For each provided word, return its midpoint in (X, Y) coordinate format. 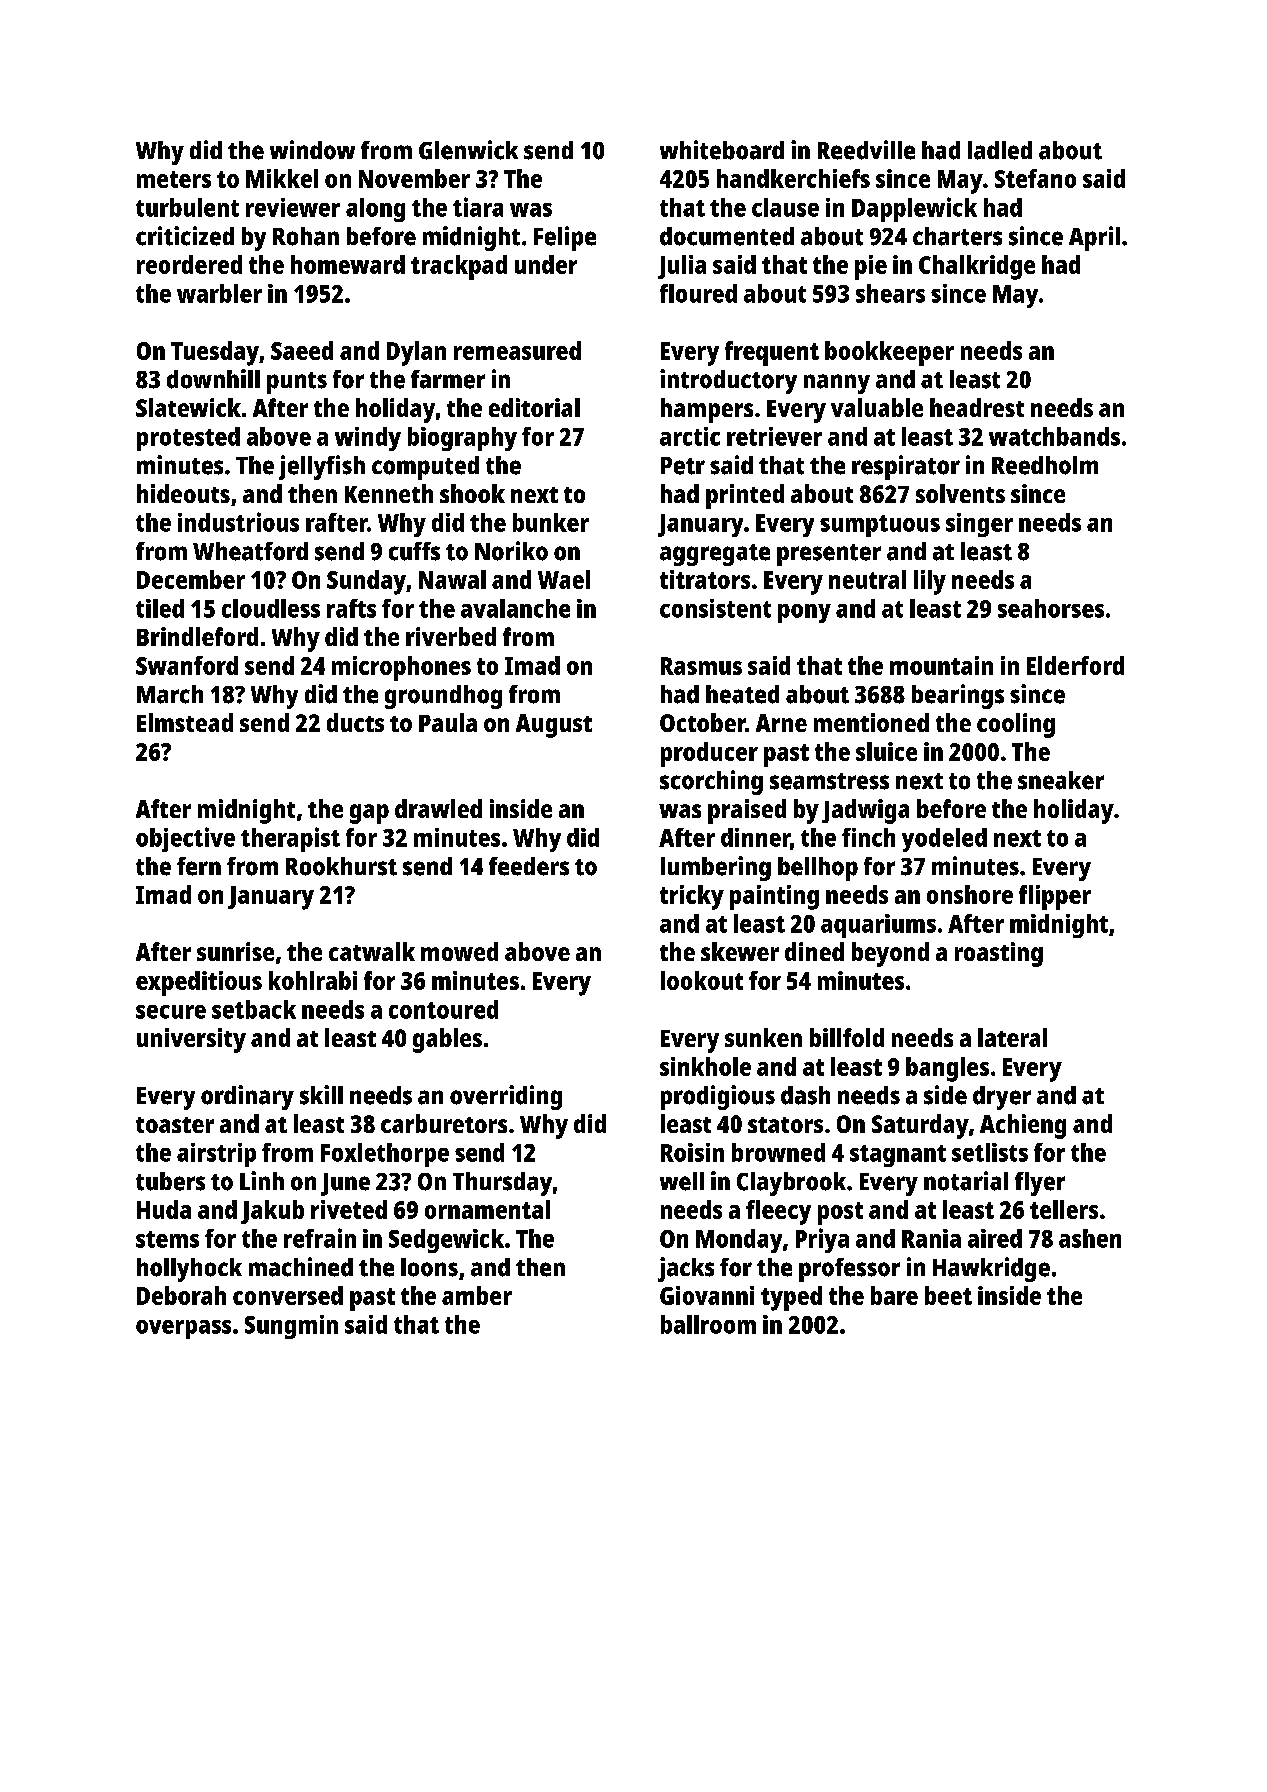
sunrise (235, 951)
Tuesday (215, 353)
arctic (690, 436)
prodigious (718, 1097)
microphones (401, 668)
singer (979, 525)
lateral (1012, 1037)
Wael (564, 579)
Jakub (272, 1212)
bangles (947, 1069)
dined (814, 951)
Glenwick (468, 150)
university (191, 1040)
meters (174, 179)
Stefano (1035, 178)
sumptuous (880, 526)
